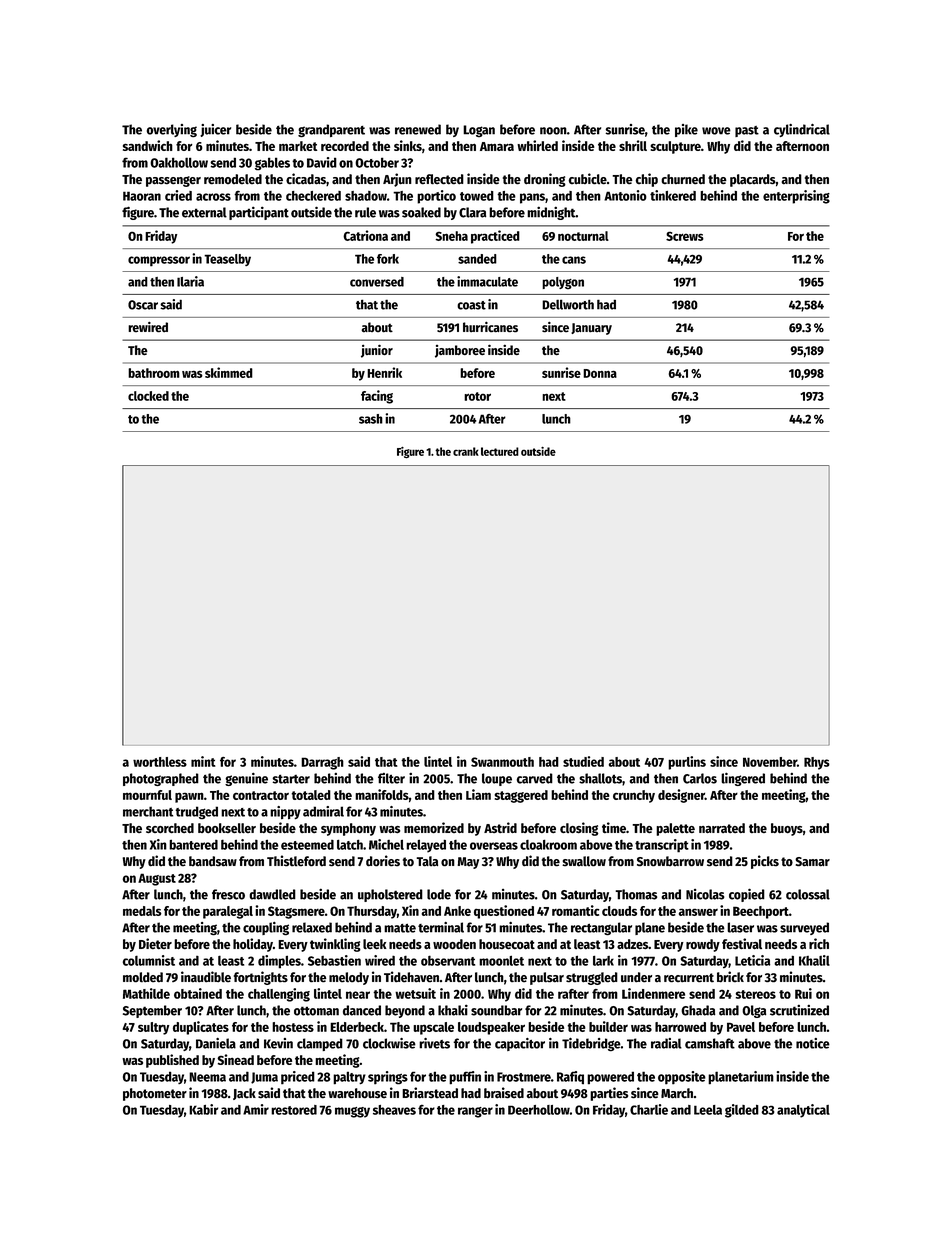 This screenshot has width=952, height=1233. Describe the element at coordinates (591, 329) in the screenshot. I see `January` at that location.
